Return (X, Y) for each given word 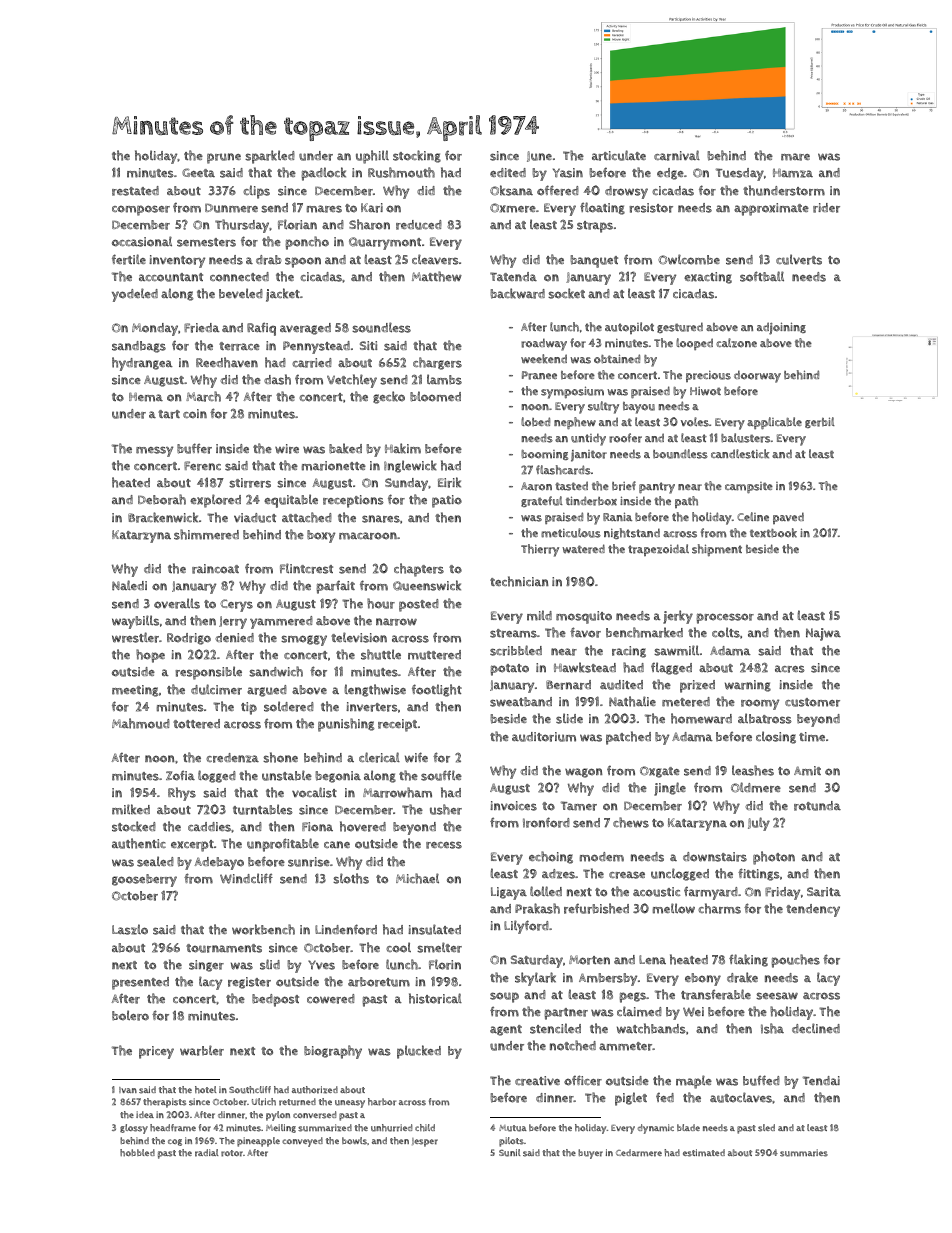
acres (790, 669)
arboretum (379, 982)
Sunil (509, 1153)
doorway (757, 376)
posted (419, 605)
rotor (232, 1153)
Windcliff (246, 878)
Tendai (821, 1080)
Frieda (202, 328)
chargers (437, 363)
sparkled (270, 157)
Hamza (793, 173)
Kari (372, 208)
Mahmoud (141, 723)
